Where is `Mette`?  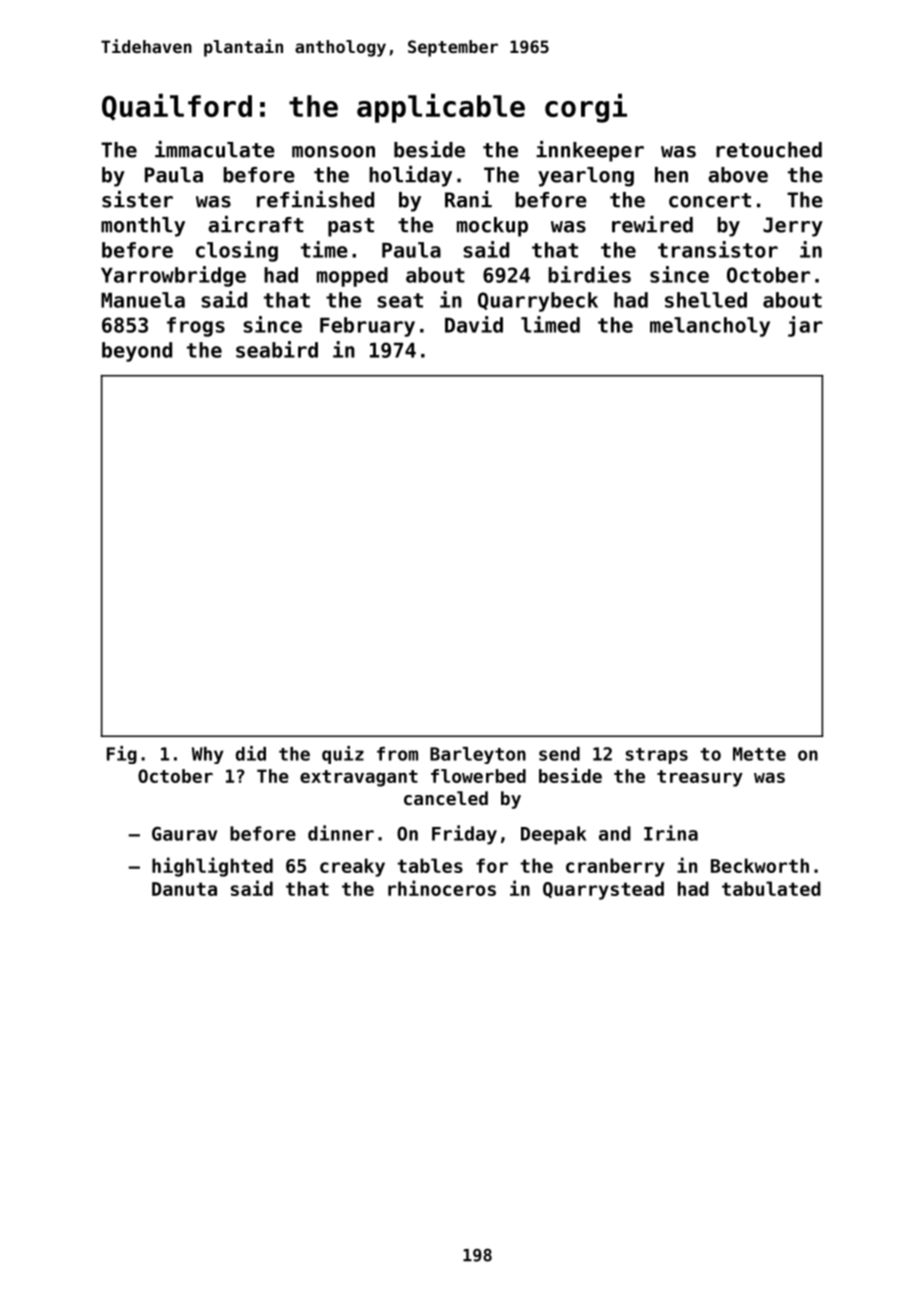 Mette is located at coordinates (759, 754).
